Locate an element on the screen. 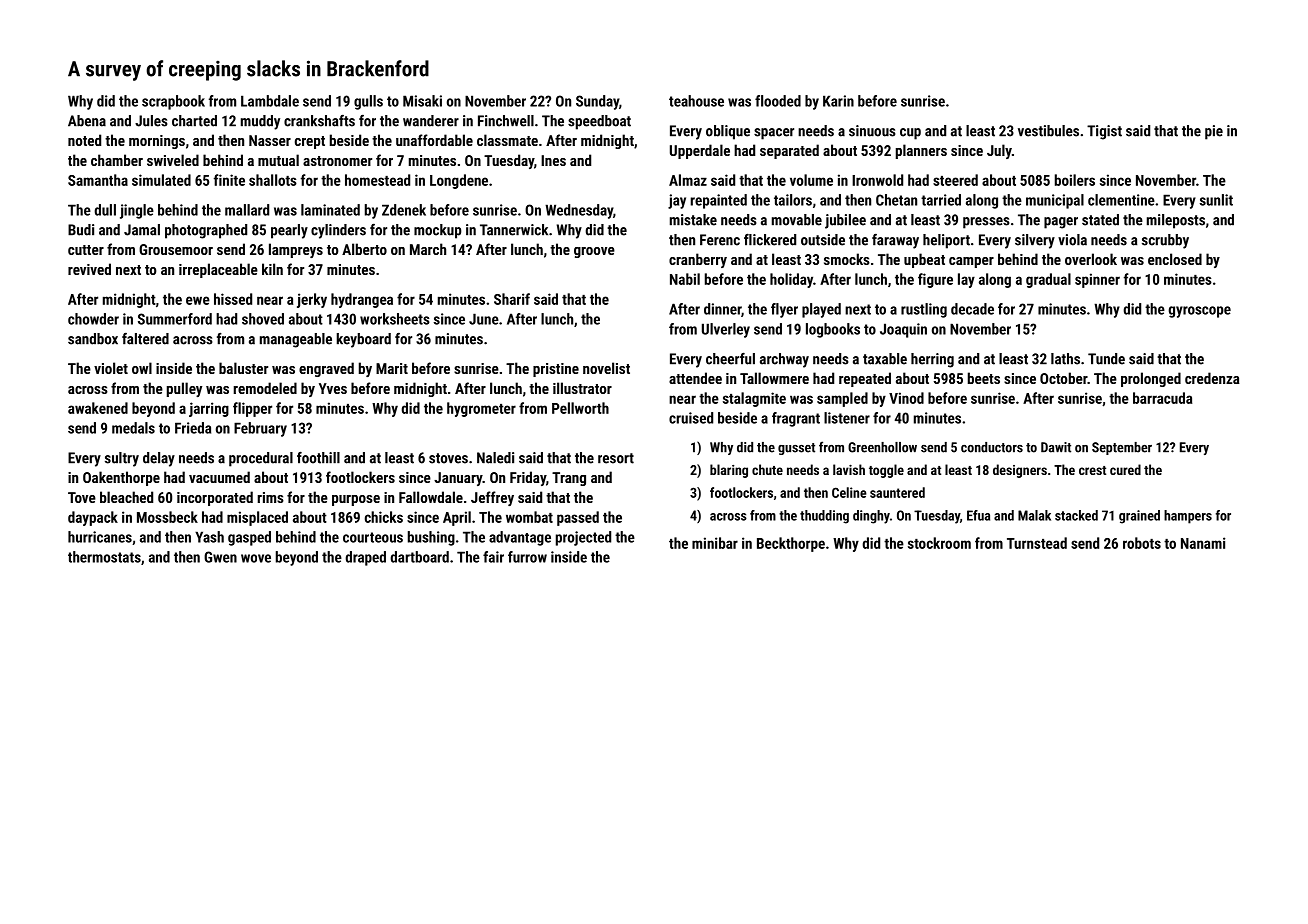  Mossbeck is located at coordinates (167, 517).
